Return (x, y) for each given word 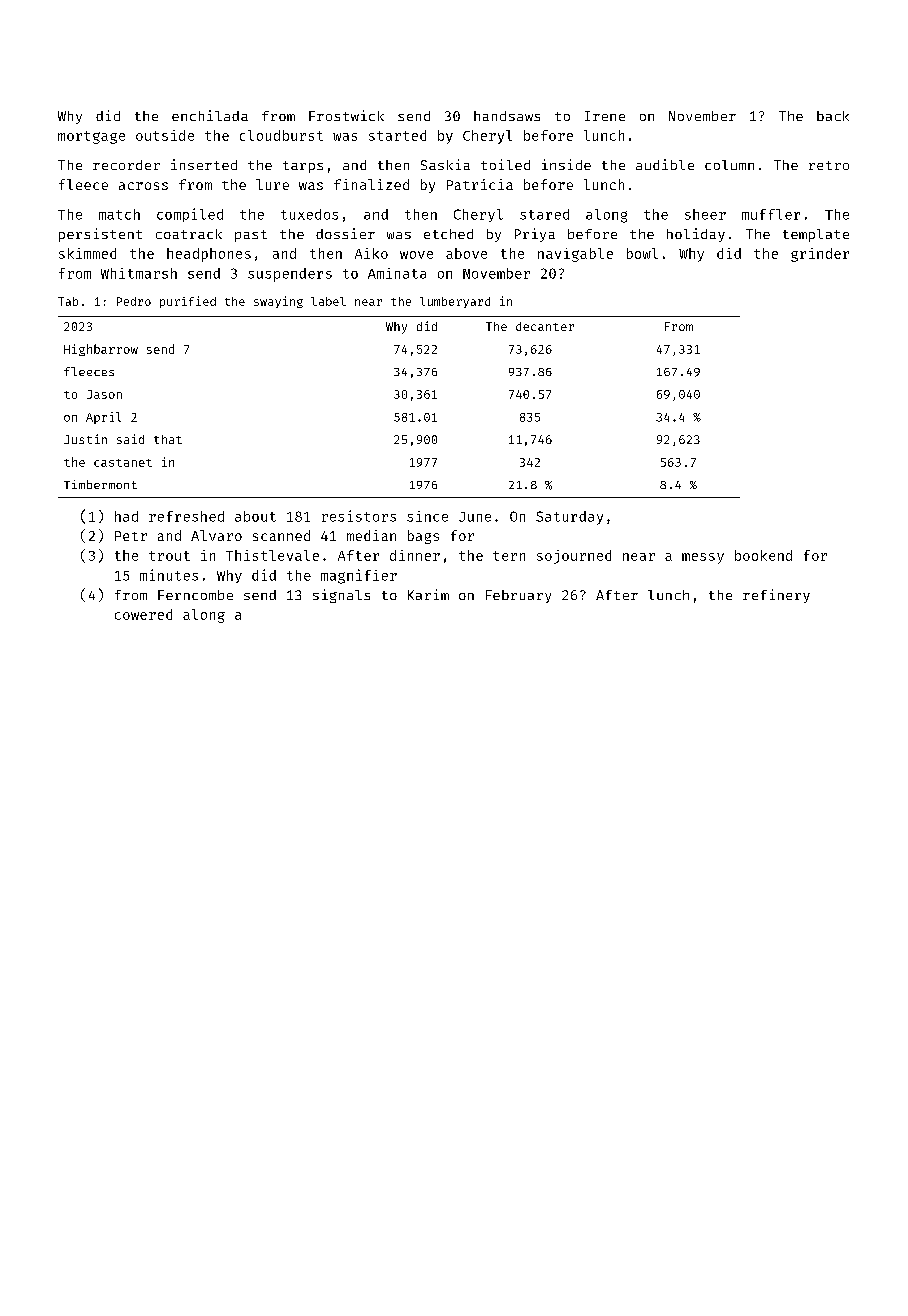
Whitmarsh (139, 273)
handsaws (507, 116)
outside (165, 135)
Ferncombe (195, 595)
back (833, 116)
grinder (820, 255)
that (168, 439)
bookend (763, 555)
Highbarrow (101, 350)
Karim (428, 594)
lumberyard (455, 302)
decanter (545, 326)
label (328, 301)
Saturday (569, 518)
